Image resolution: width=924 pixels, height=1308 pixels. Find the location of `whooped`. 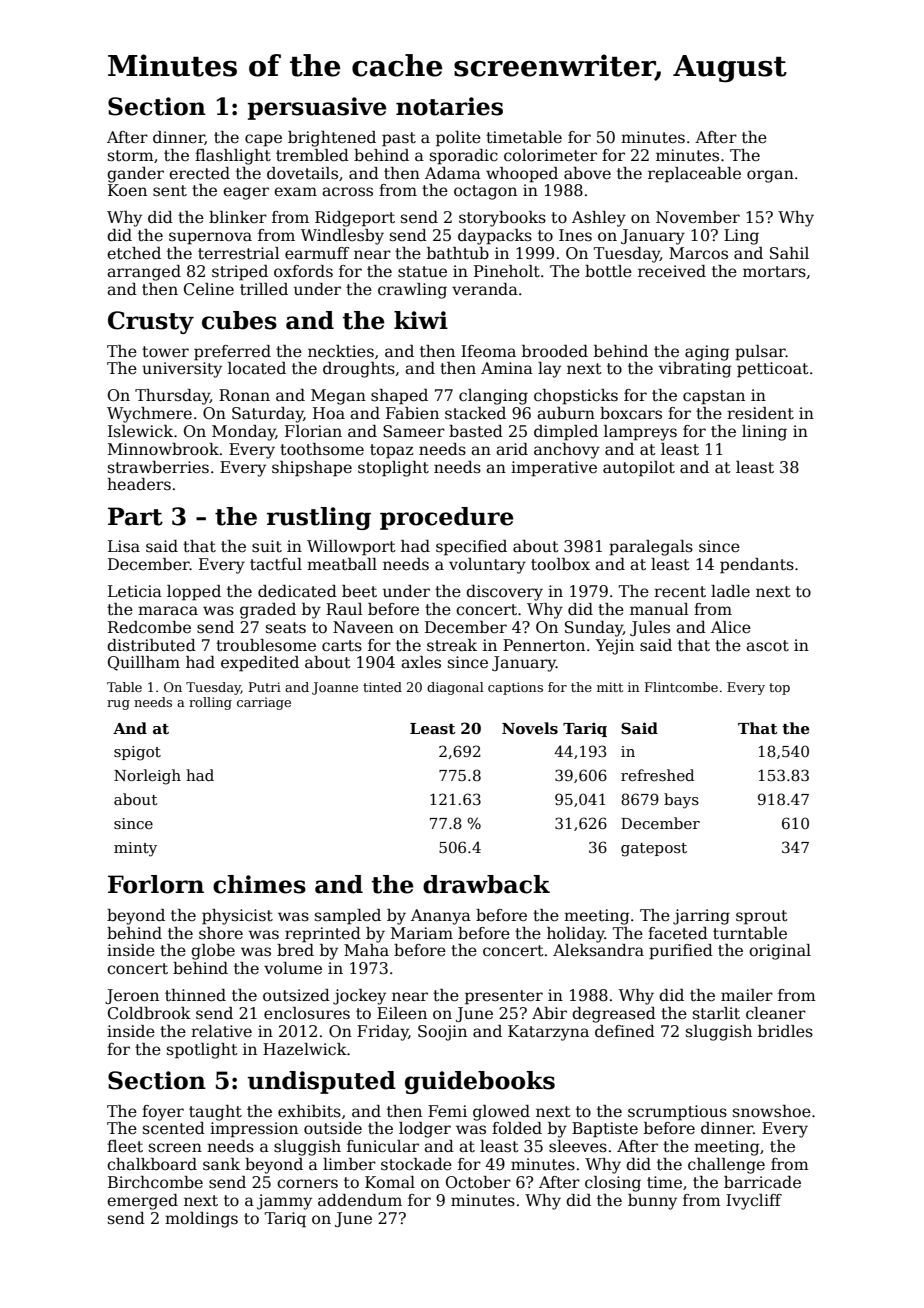

whooped is located at coordinates (522, 175).
